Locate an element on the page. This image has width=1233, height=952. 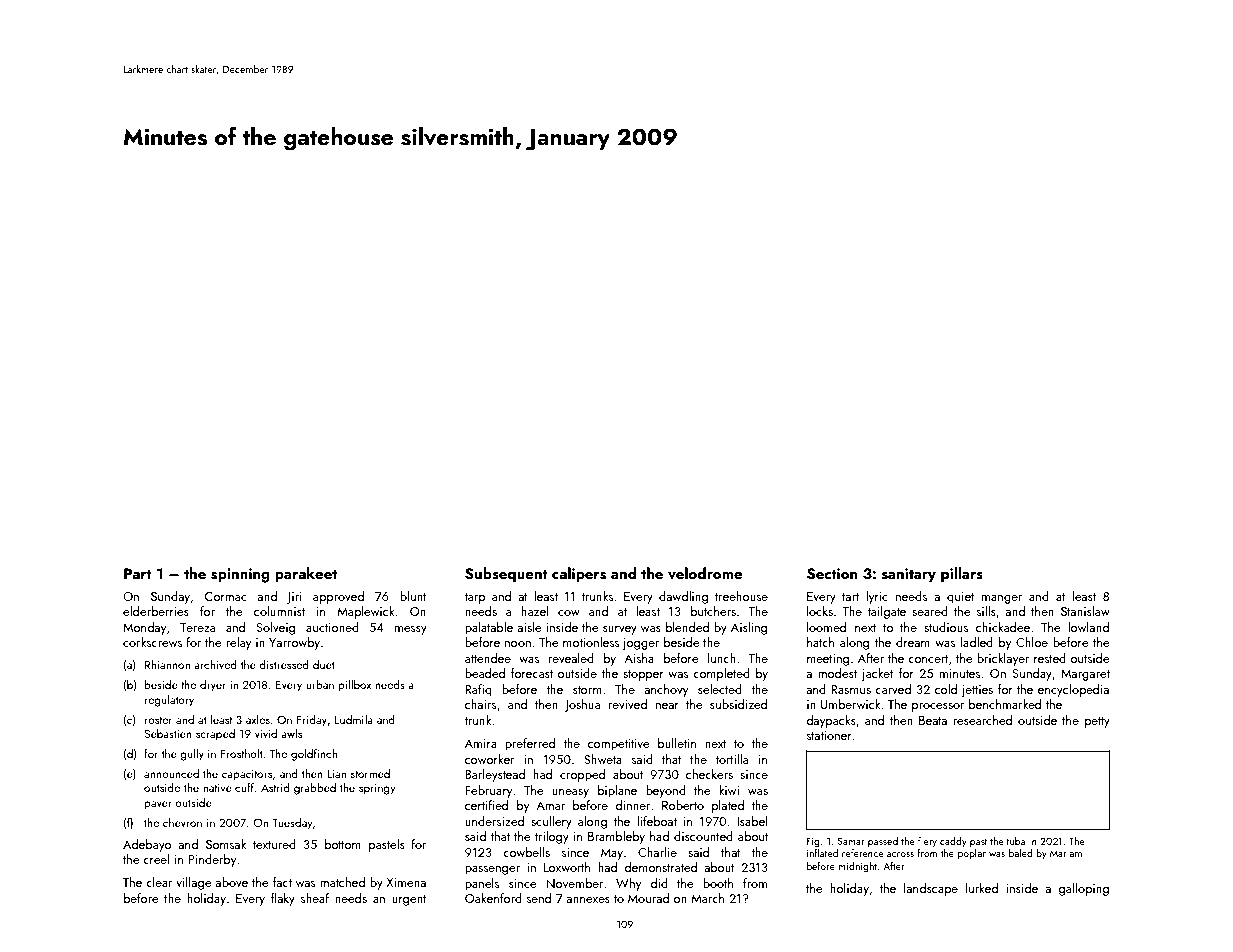
booth is located at coordinates (718, 883).
